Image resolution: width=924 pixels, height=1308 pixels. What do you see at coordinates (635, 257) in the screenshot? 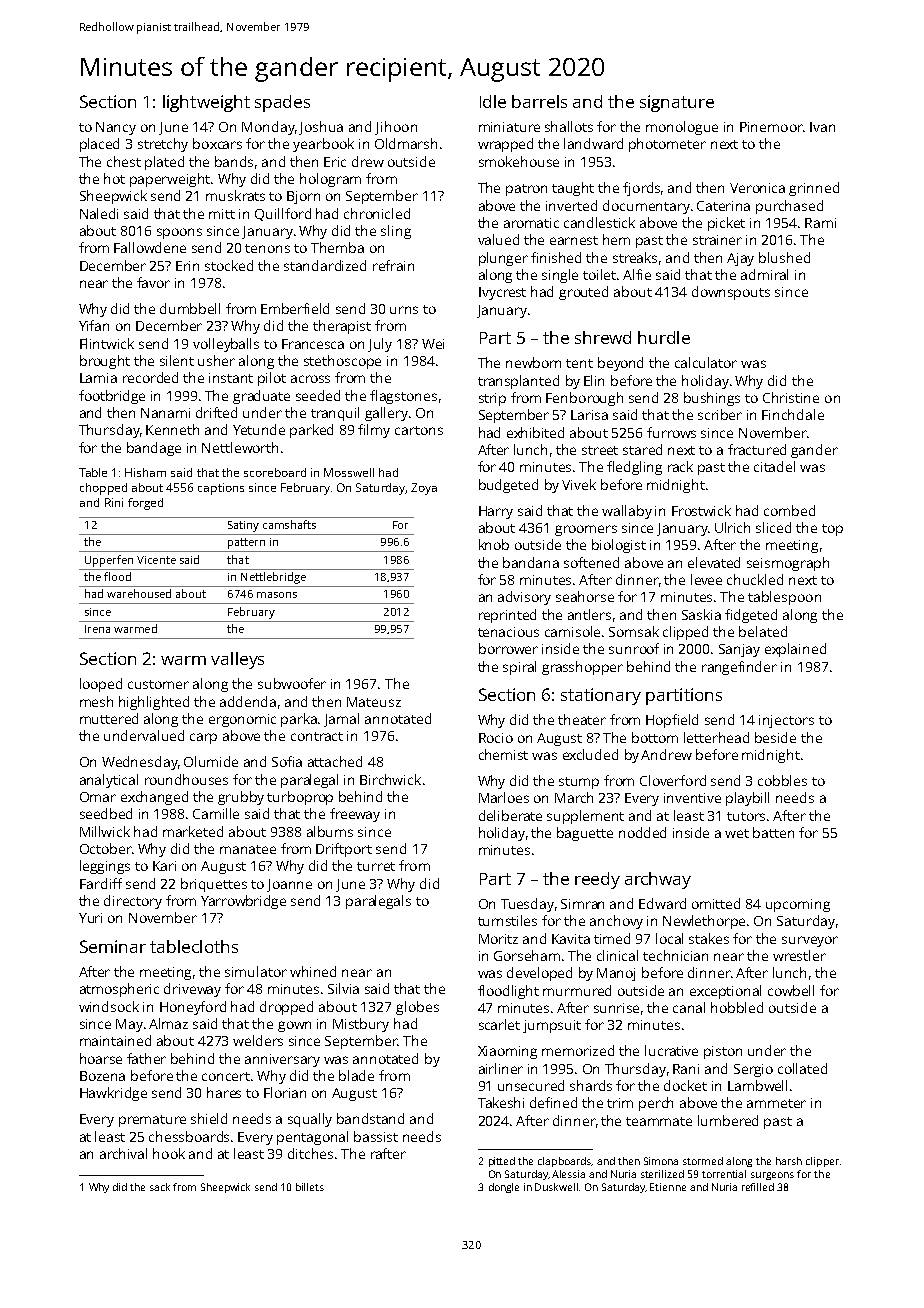
I see `streaks` at bounding box center [635, 257].
